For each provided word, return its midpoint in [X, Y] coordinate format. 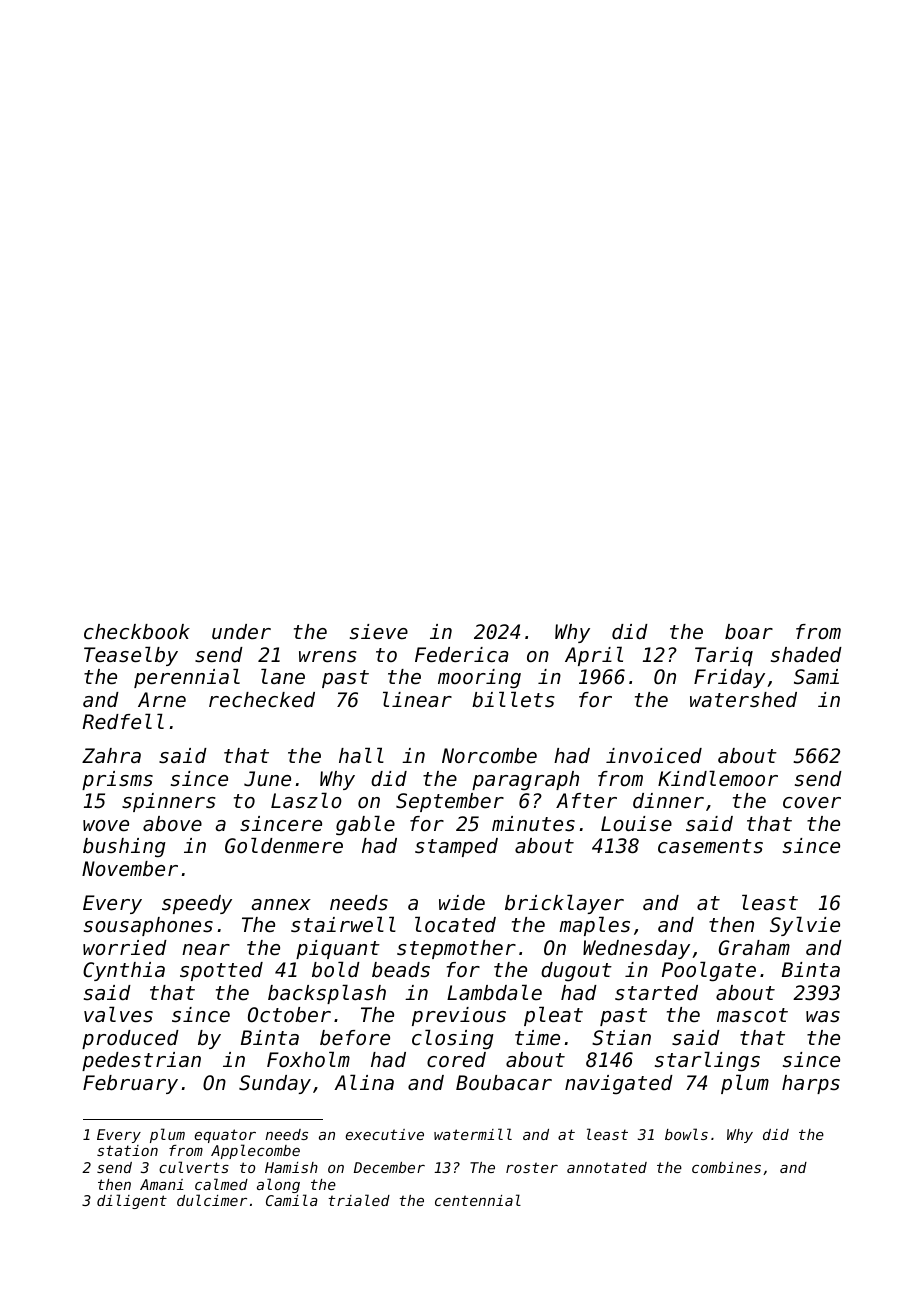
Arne [162, 699]
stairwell [343, 924]
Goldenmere [284, 845]
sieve [379, 632]
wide [462, 903]
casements [710, 846]
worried [125, 948]
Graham [754, 948]
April [594, 656]
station [127, 1150]
